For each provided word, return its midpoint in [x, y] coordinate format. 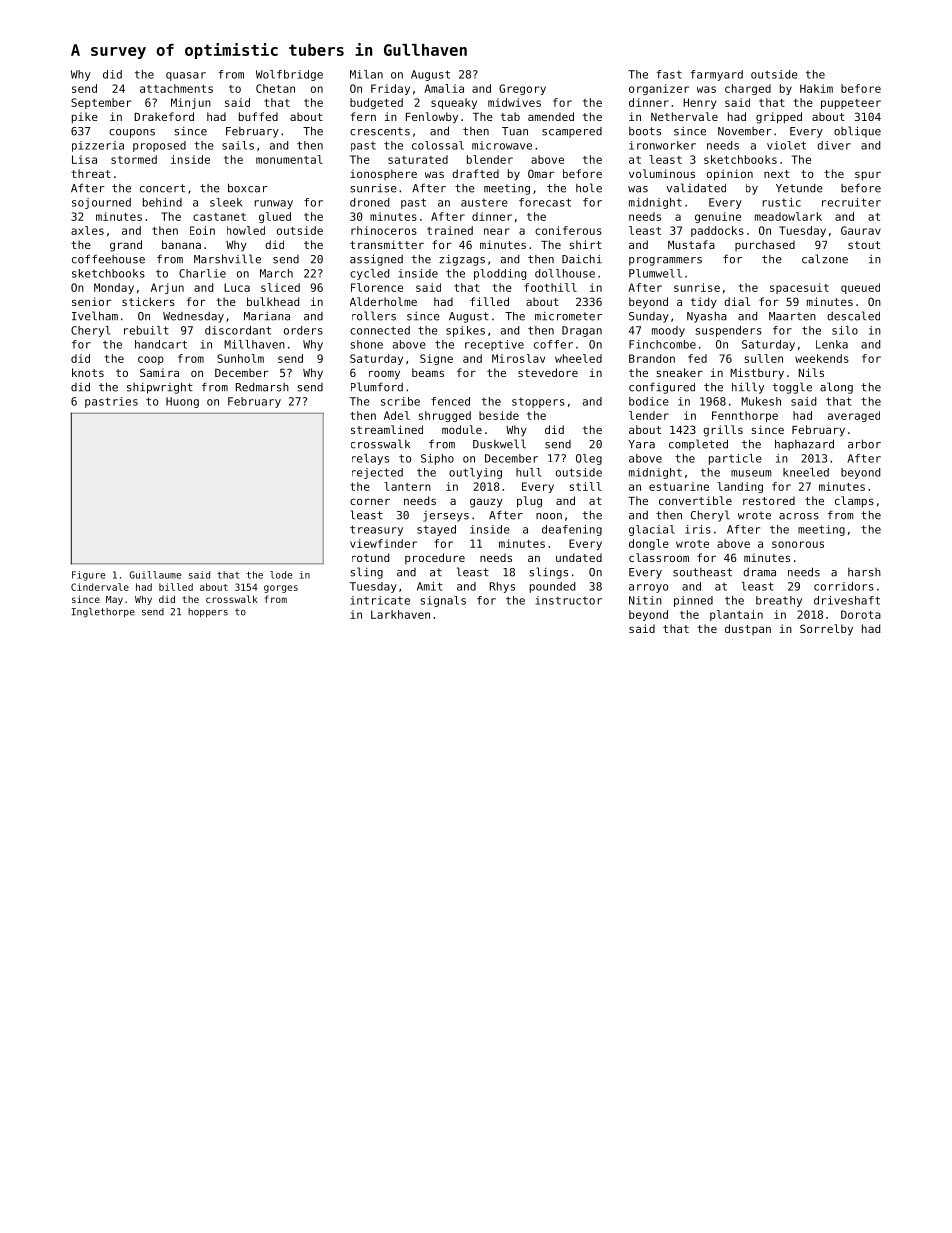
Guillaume [155, 575]
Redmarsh [262, 387]
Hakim [816, 88]
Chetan [275, 88]
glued [275, 217]
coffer [553, 344]
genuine [718, 217]
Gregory [522, 89]
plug [529, 502]
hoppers [208, 612]
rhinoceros [384, 230]
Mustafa [691, 244]
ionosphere [383, 174]
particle [735, 459]
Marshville [227, 259]
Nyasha [707, 317]
